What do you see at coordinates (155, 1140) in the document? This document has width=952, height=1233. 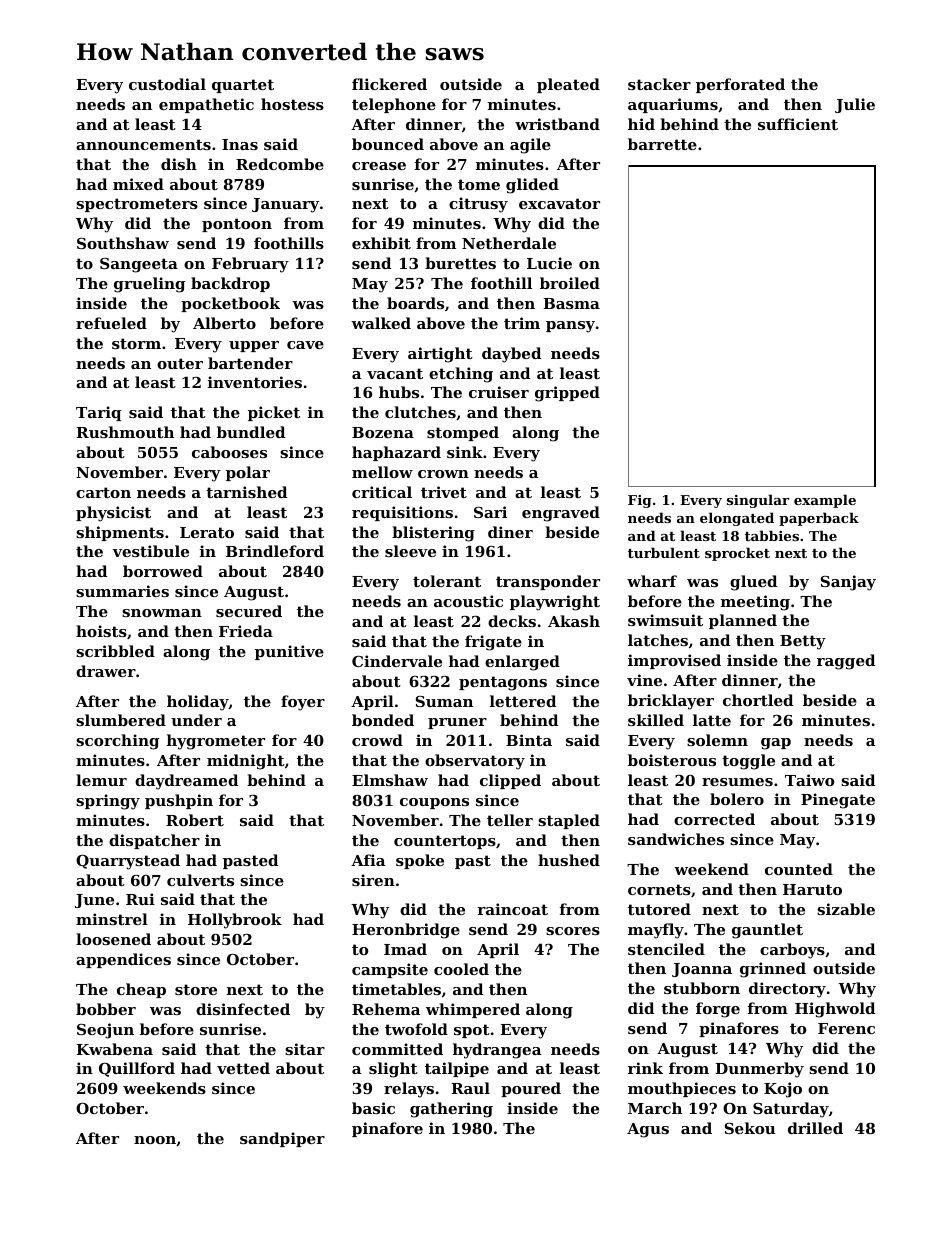 I see `noon` at bounding box center [155, 1140].
